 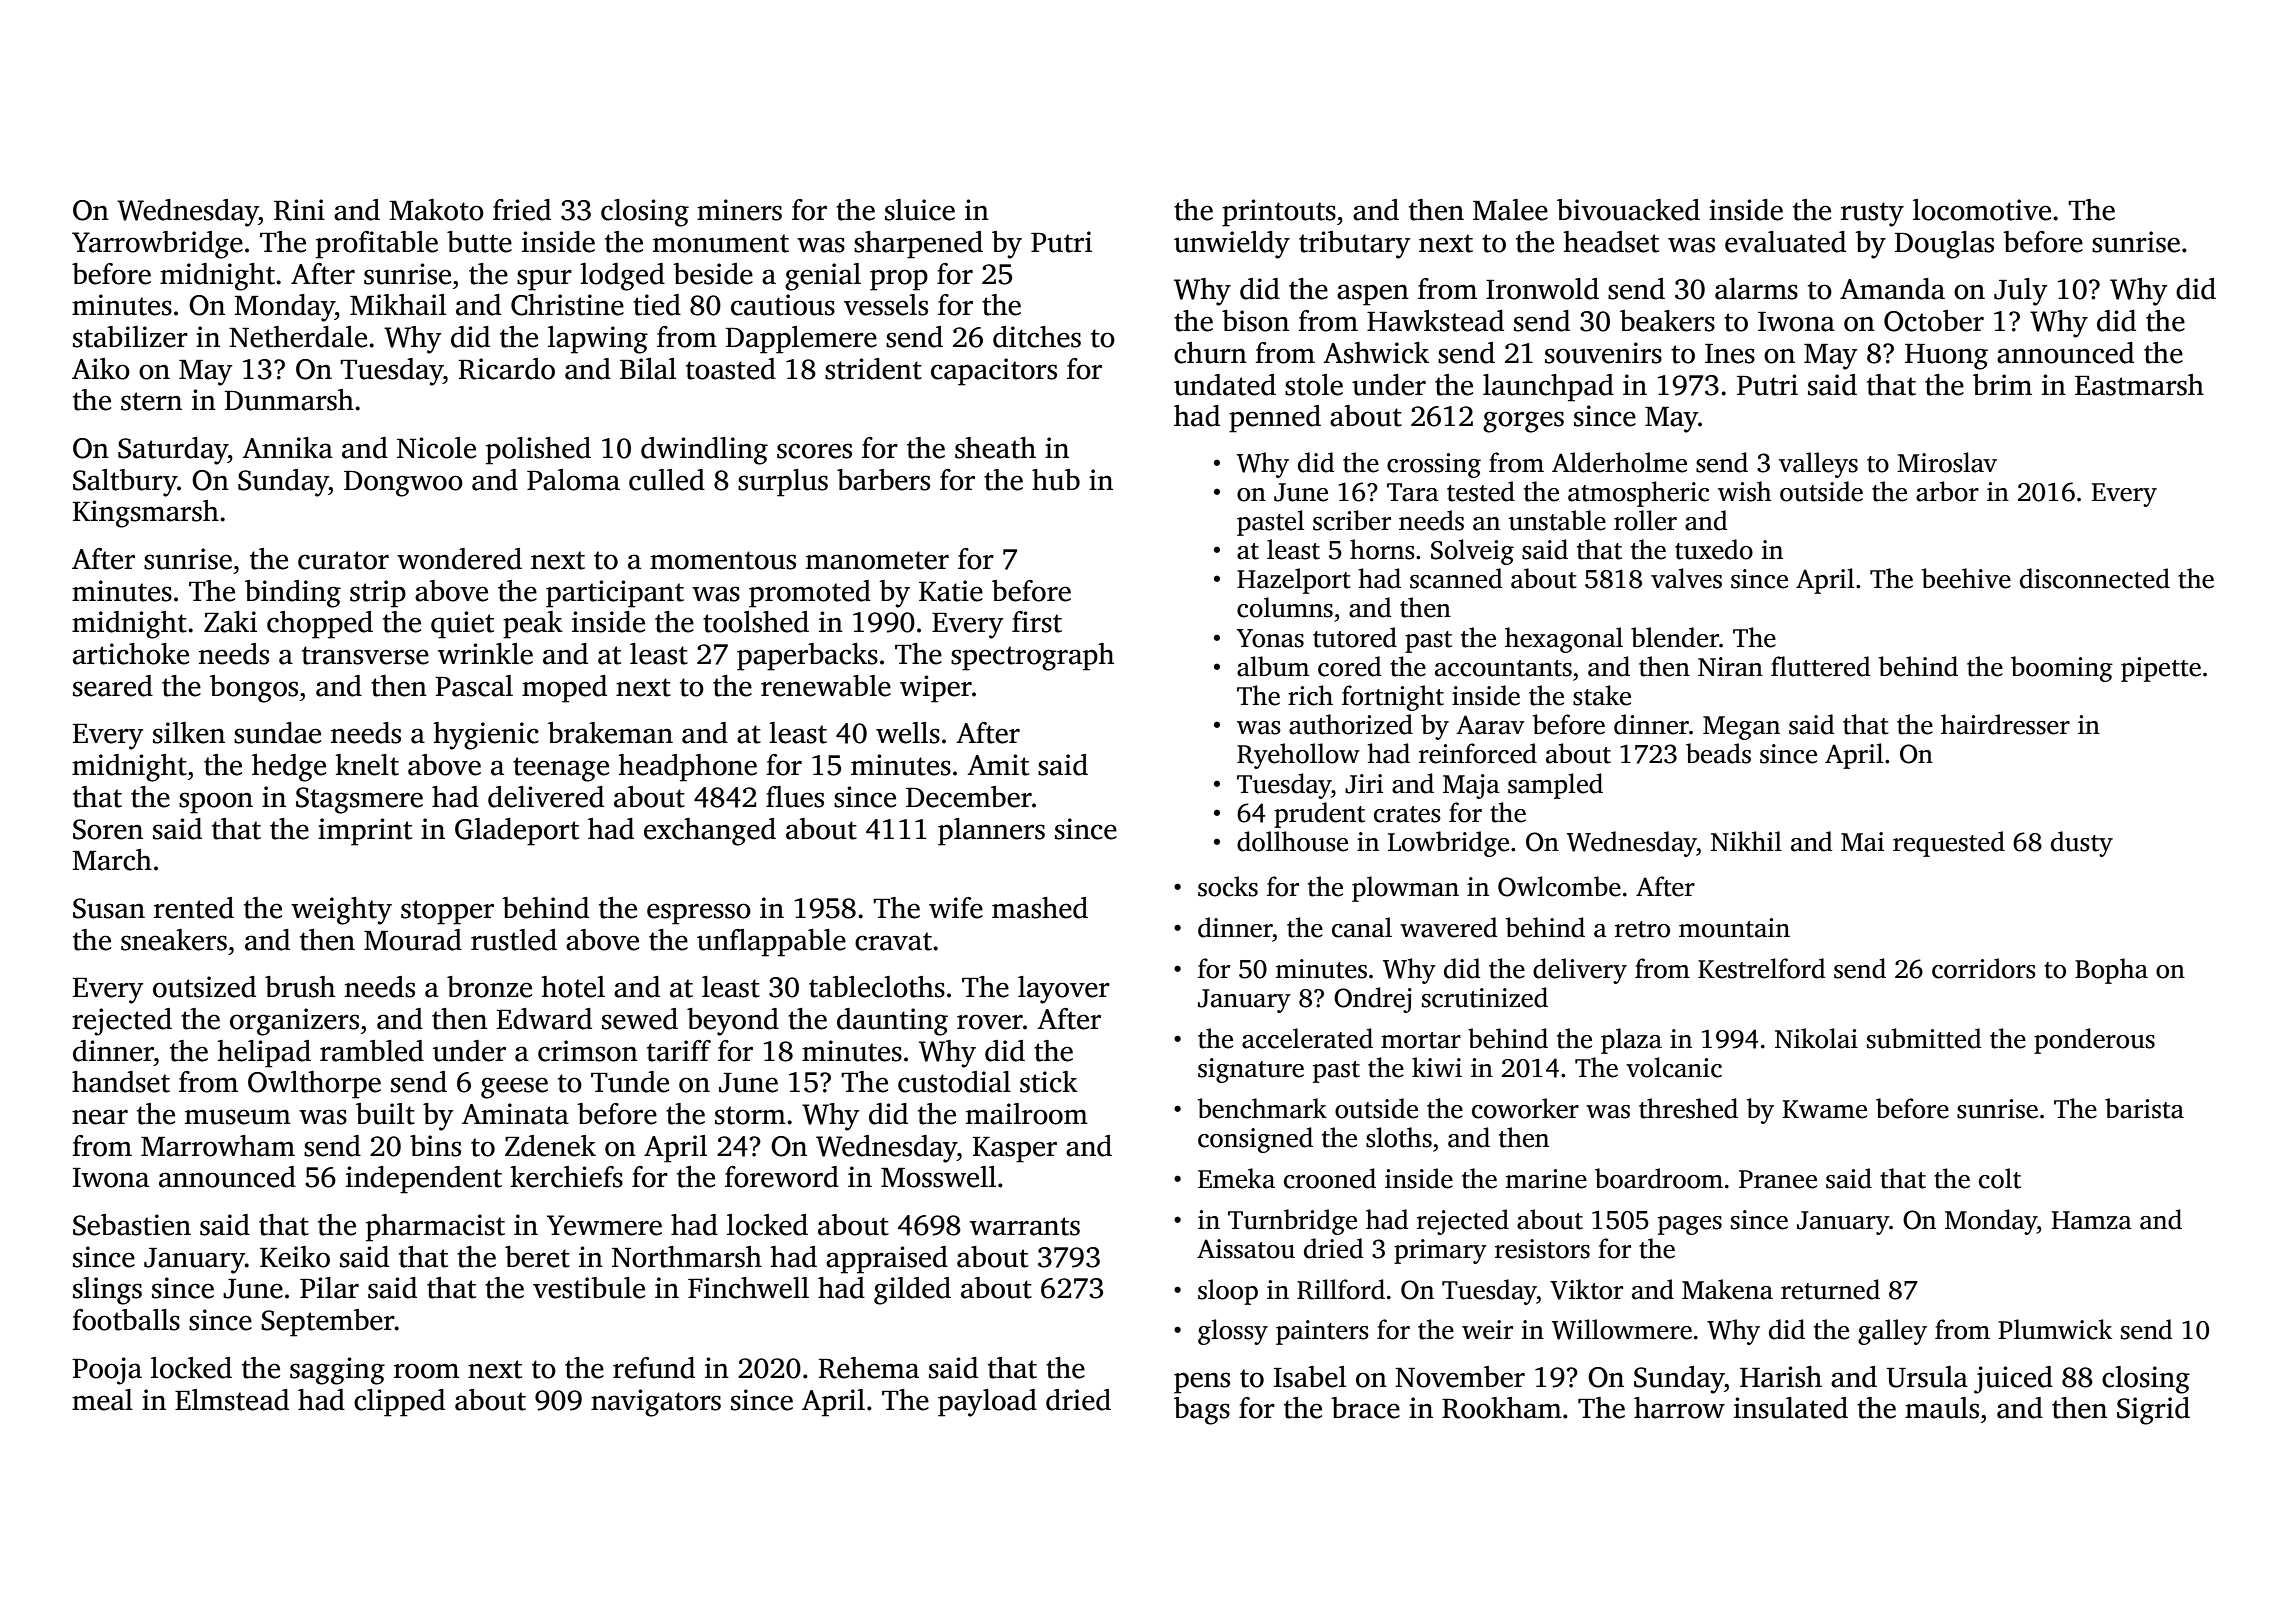 I want to click on crimson, so click(x=588, y=1051).
